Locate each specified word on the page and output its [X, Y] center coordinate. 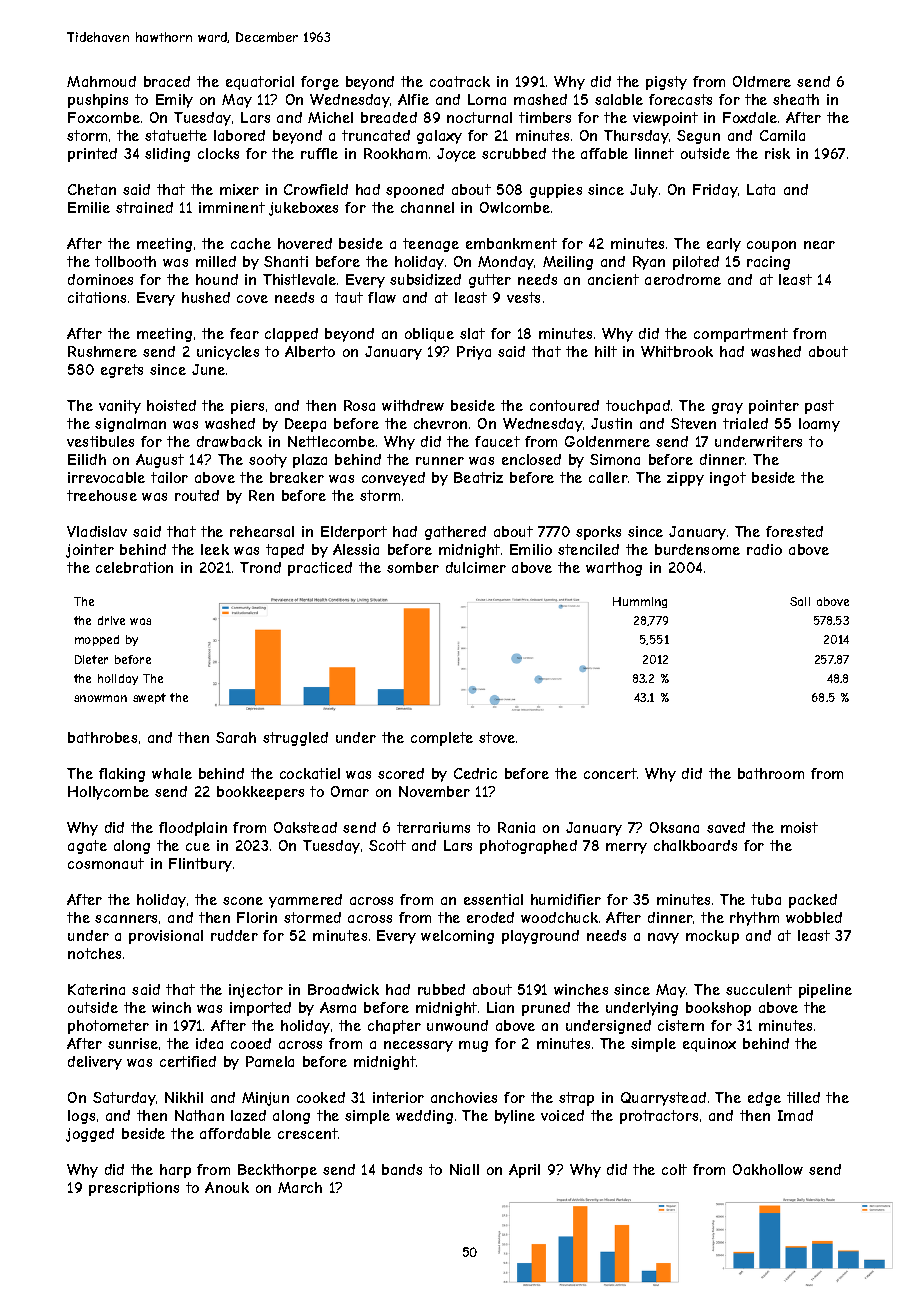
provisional [166, 937]
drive [111, 620]
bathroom [771, 773]
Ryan [649, 263]
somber [413, 567]
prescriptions [134, 1189]
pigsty [666, 83]
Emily [174, 101]
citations [97, 297]
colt [674, 1169]
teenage [431, 245]
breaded [389, 117]
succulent [759, 989]
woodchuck [559, 917]
